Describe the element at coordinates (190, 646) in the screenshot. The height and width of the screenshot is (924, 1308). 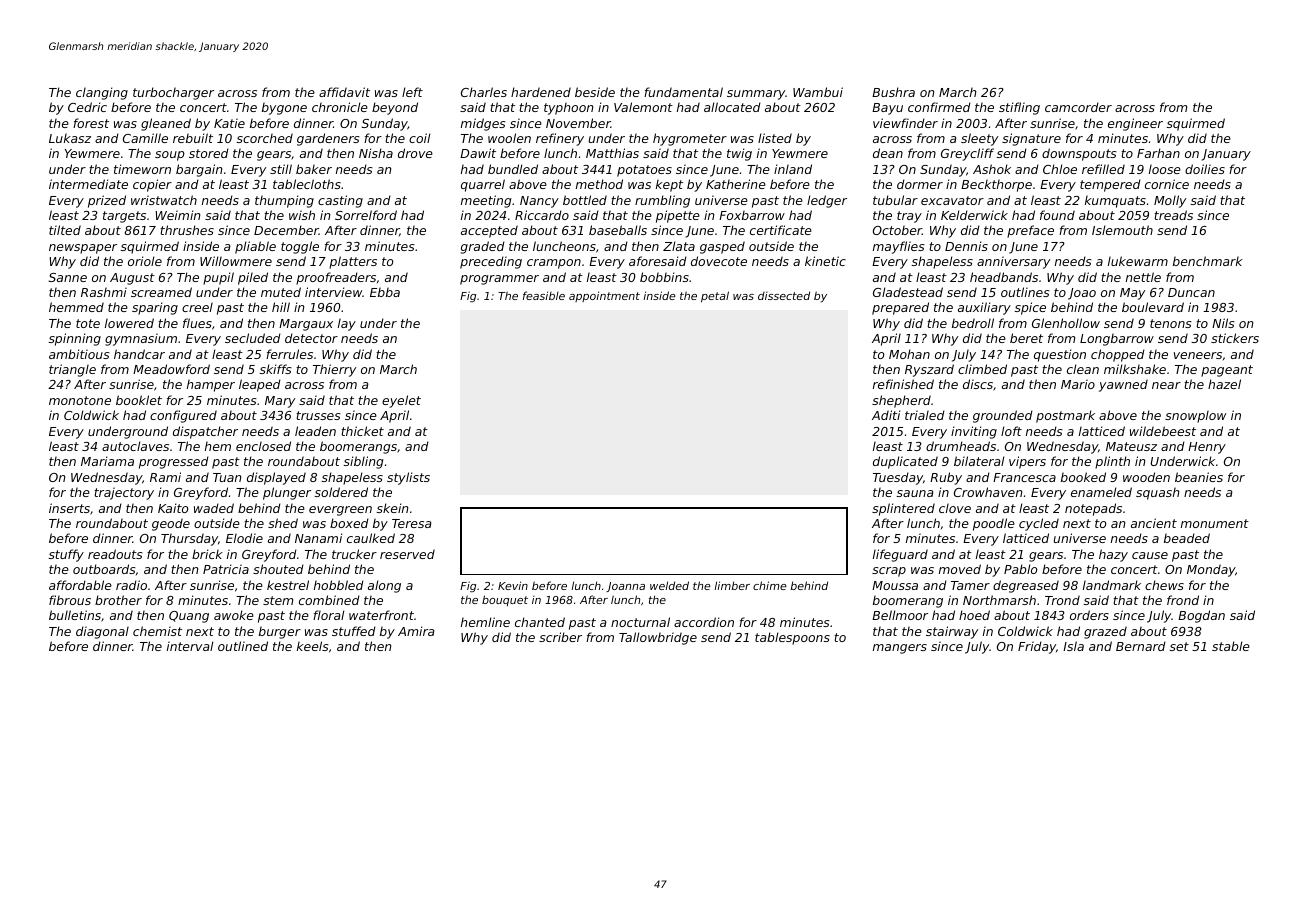
I see `interval` at that location.
